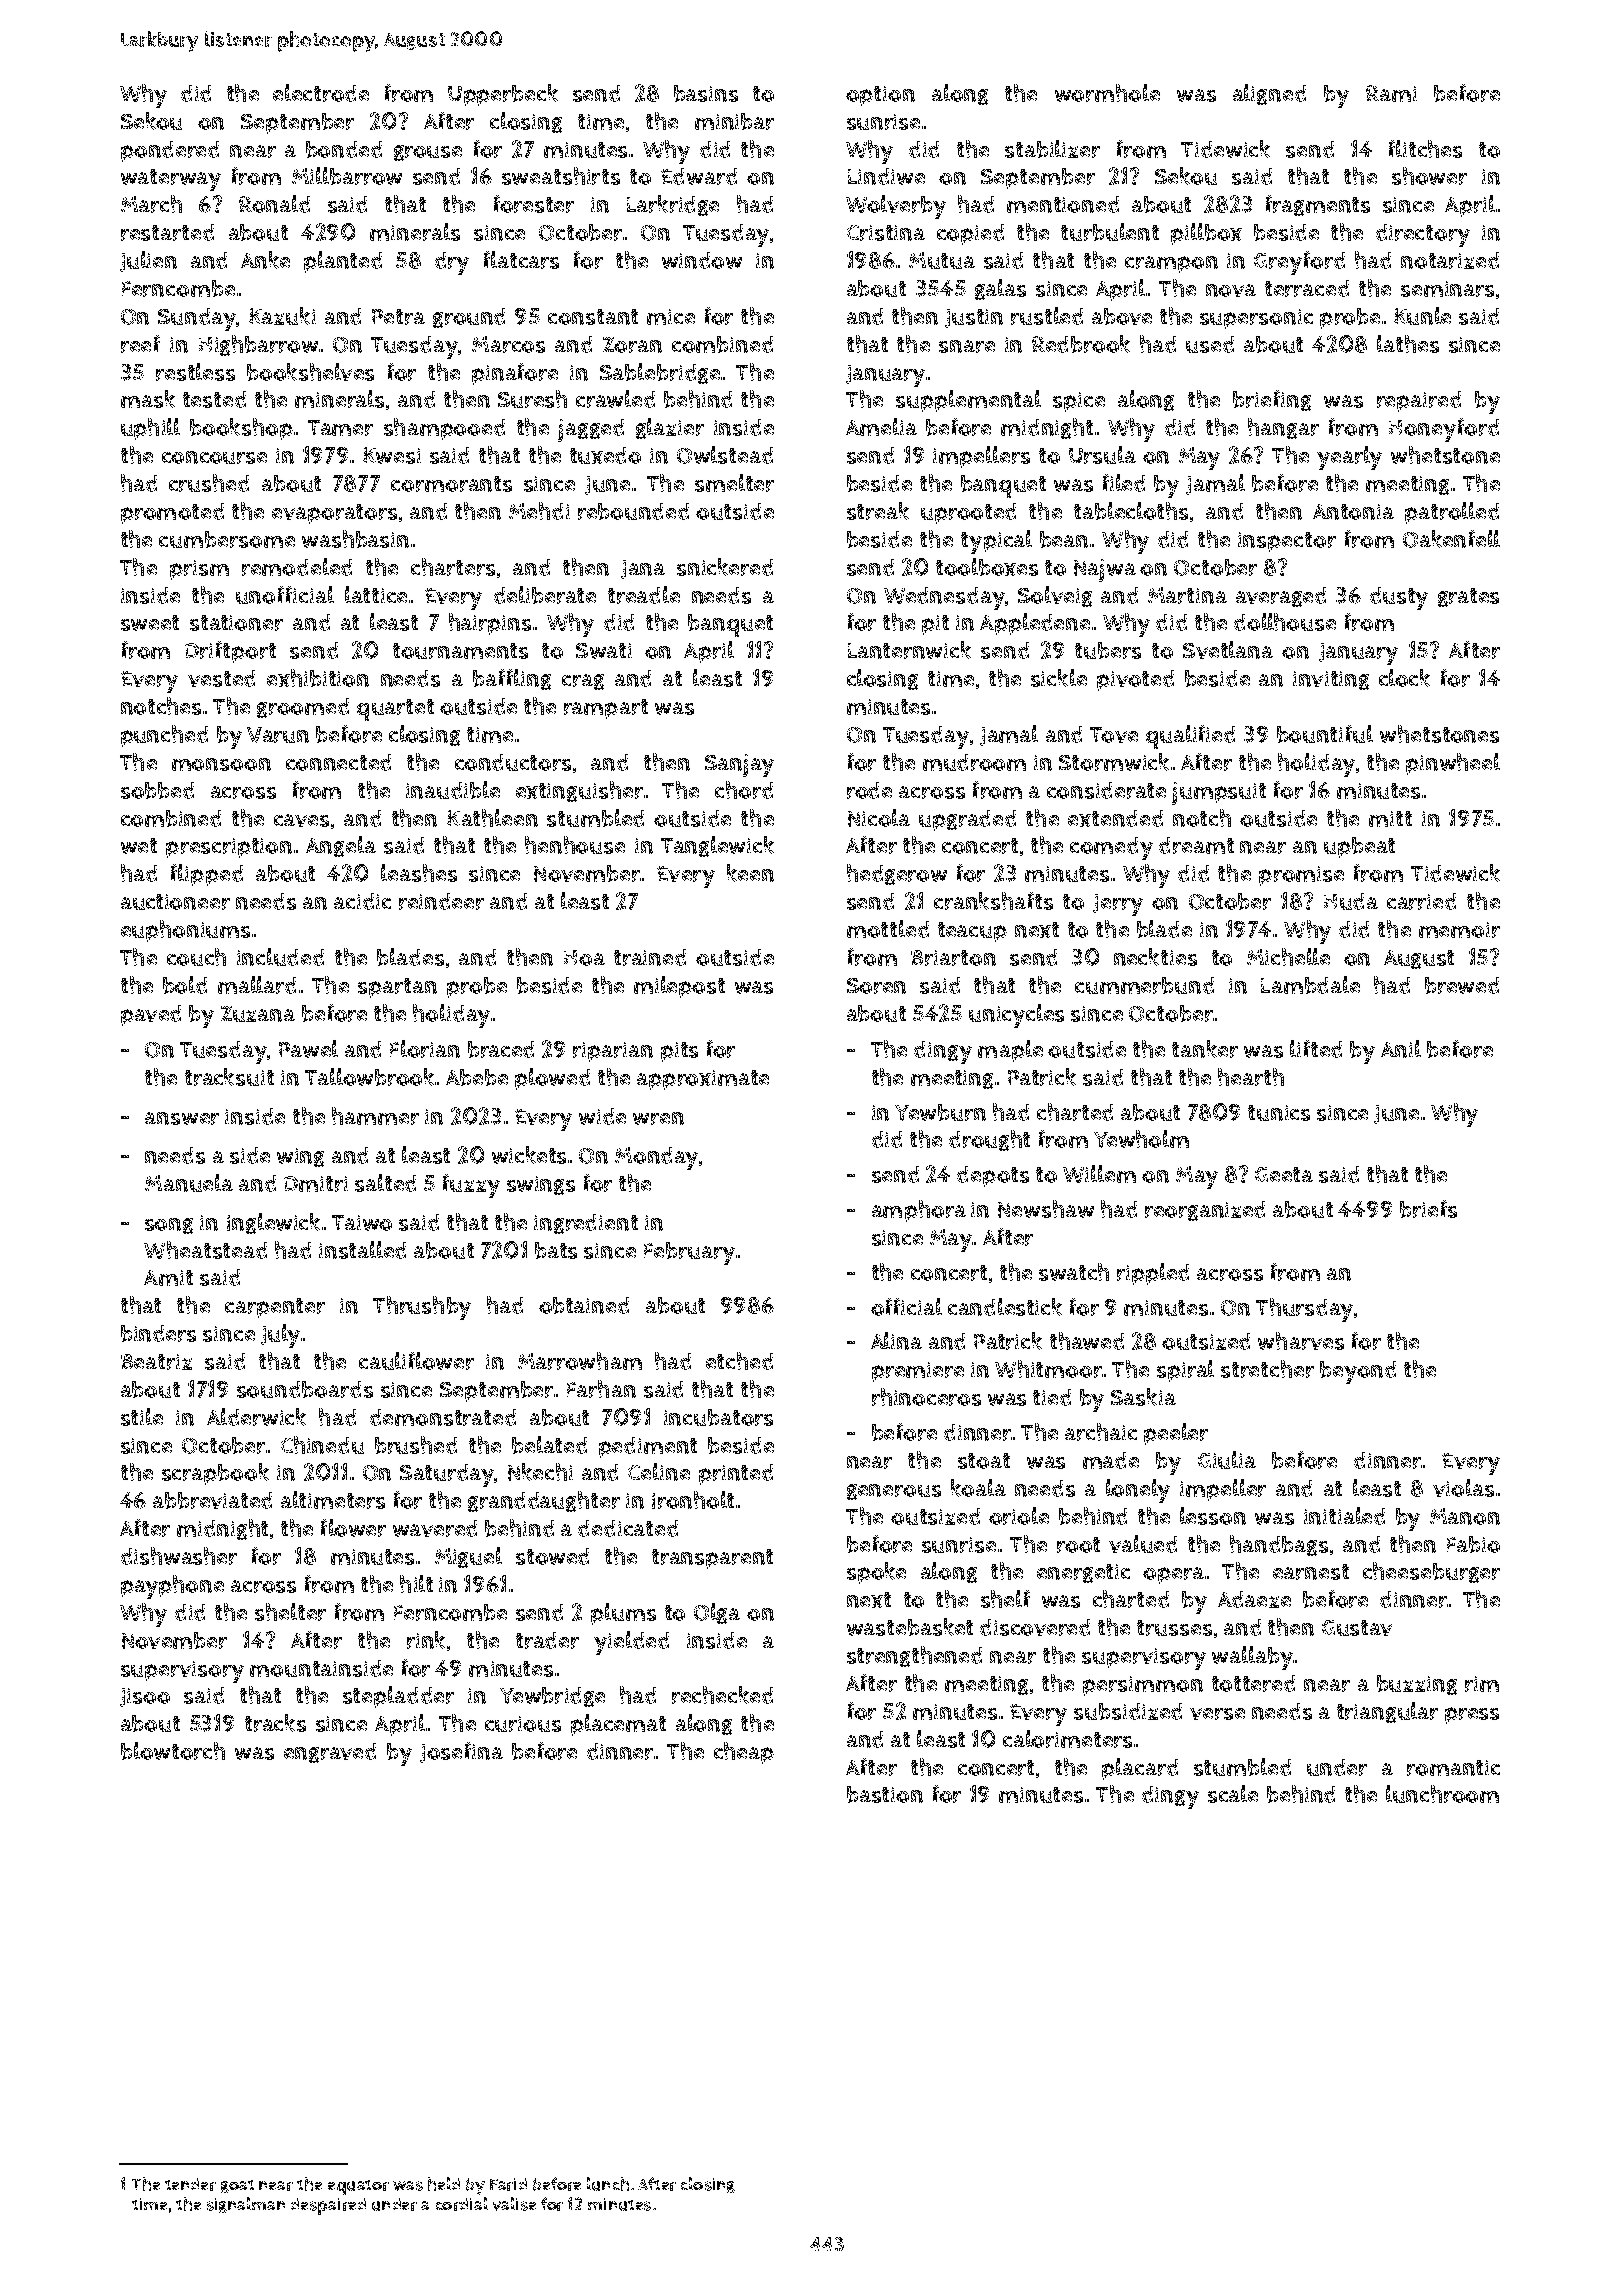 The image size is (1620, 2292). I want to click on Jana, so click(643, 569).
